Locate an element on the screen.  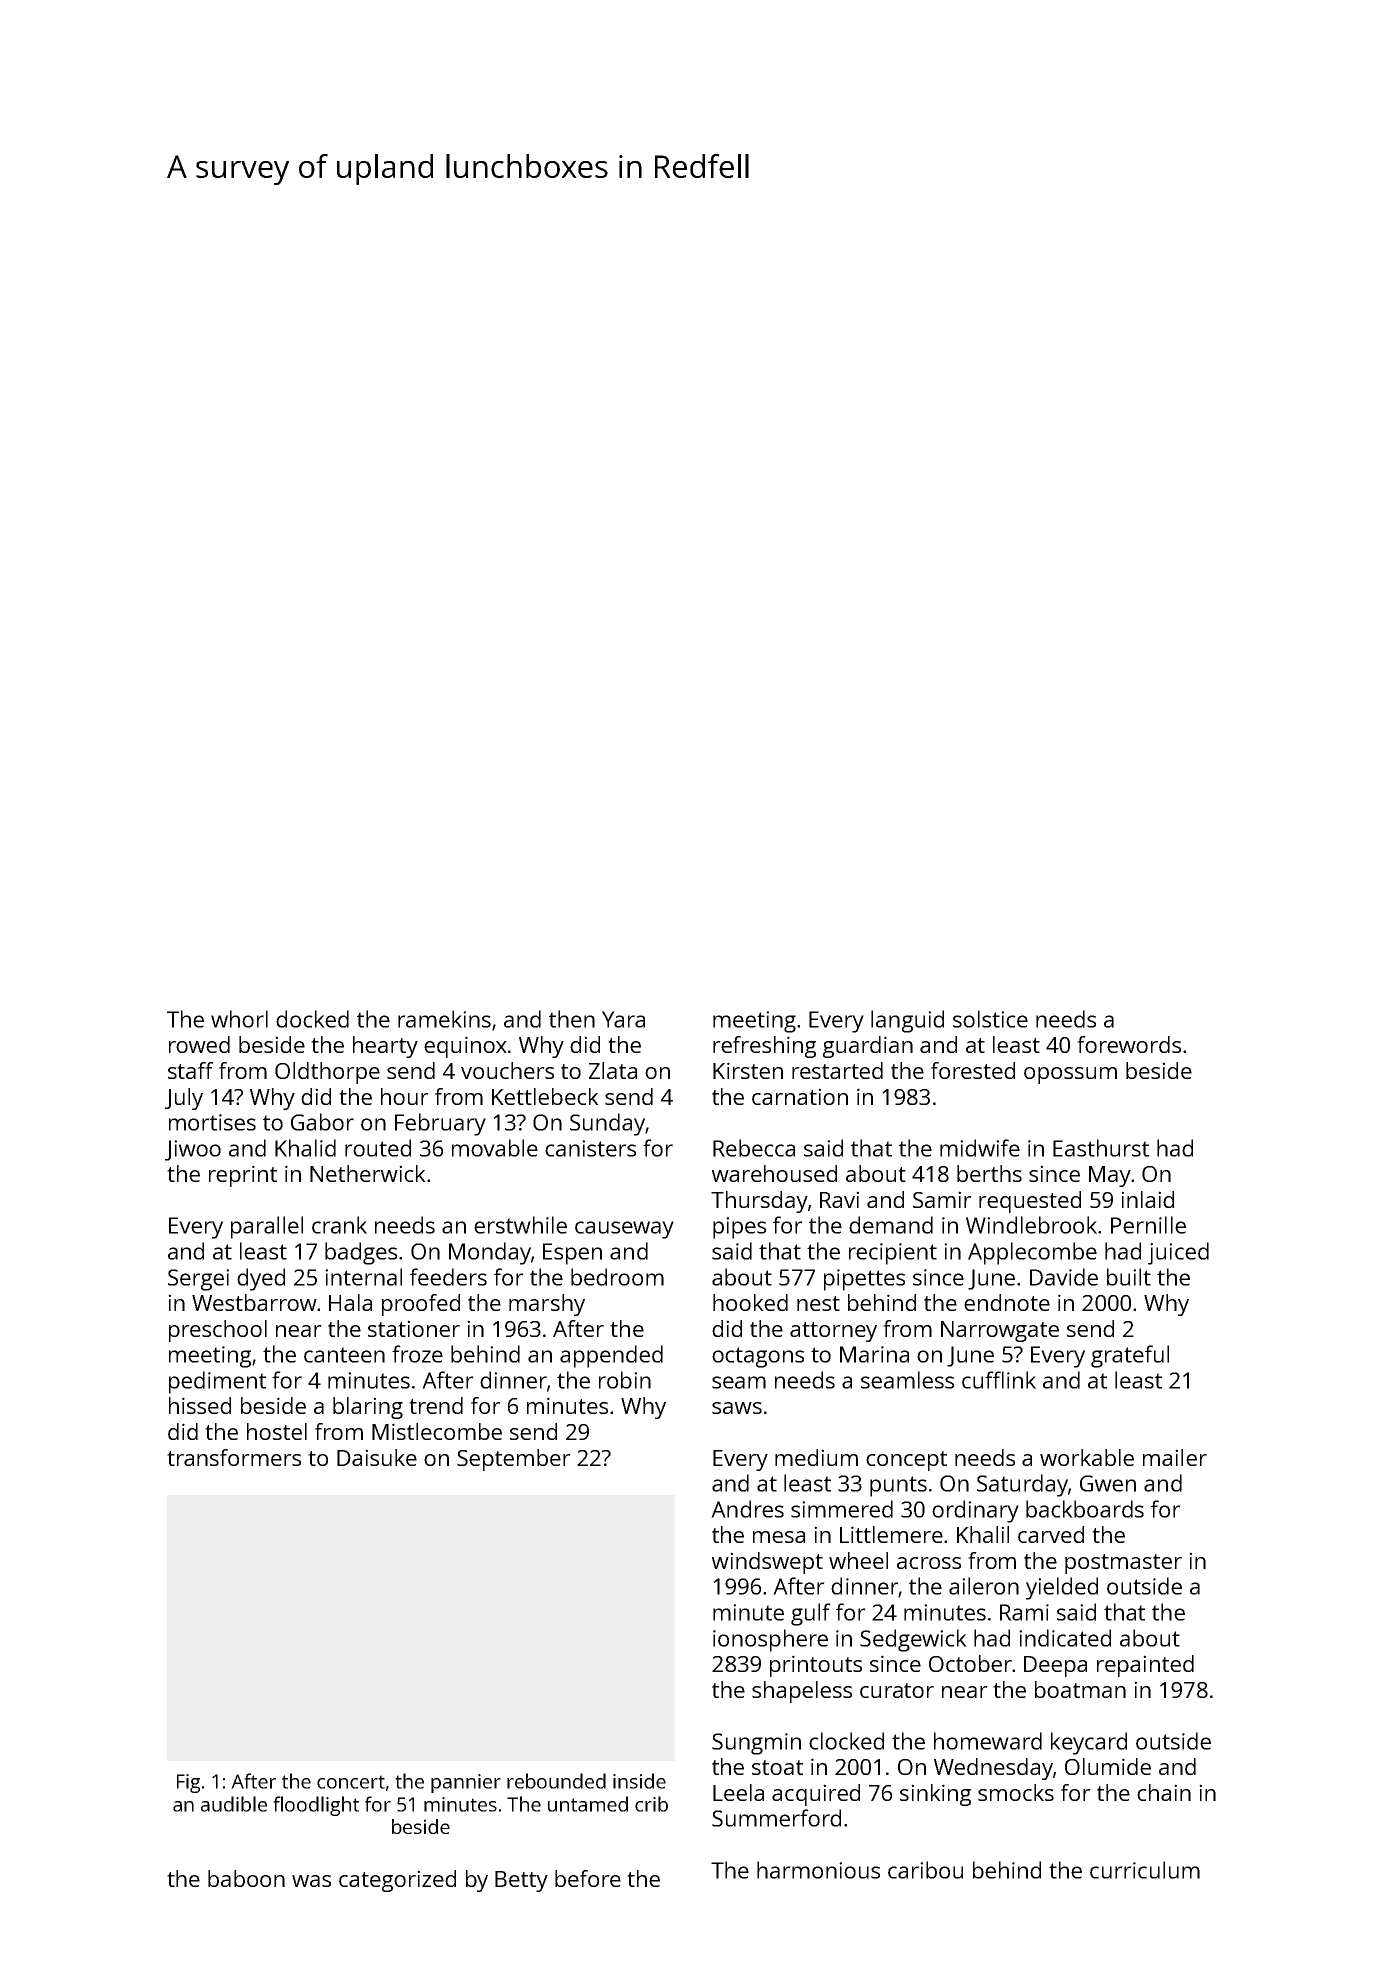
shapeless is located at coordinates (802, 1692).
